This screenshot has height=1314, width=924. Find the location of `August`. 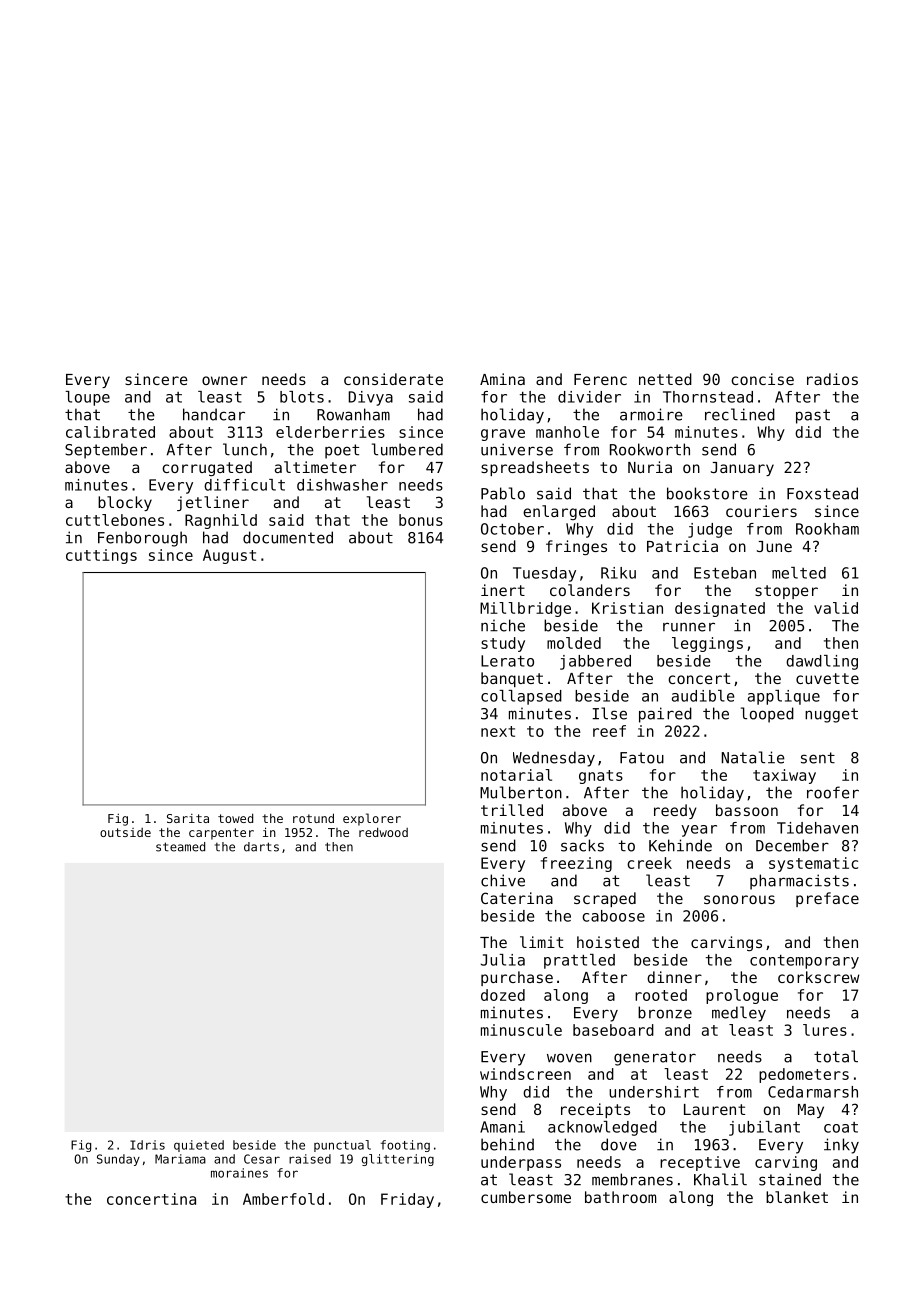

August is located at coordinates (229, 556).
